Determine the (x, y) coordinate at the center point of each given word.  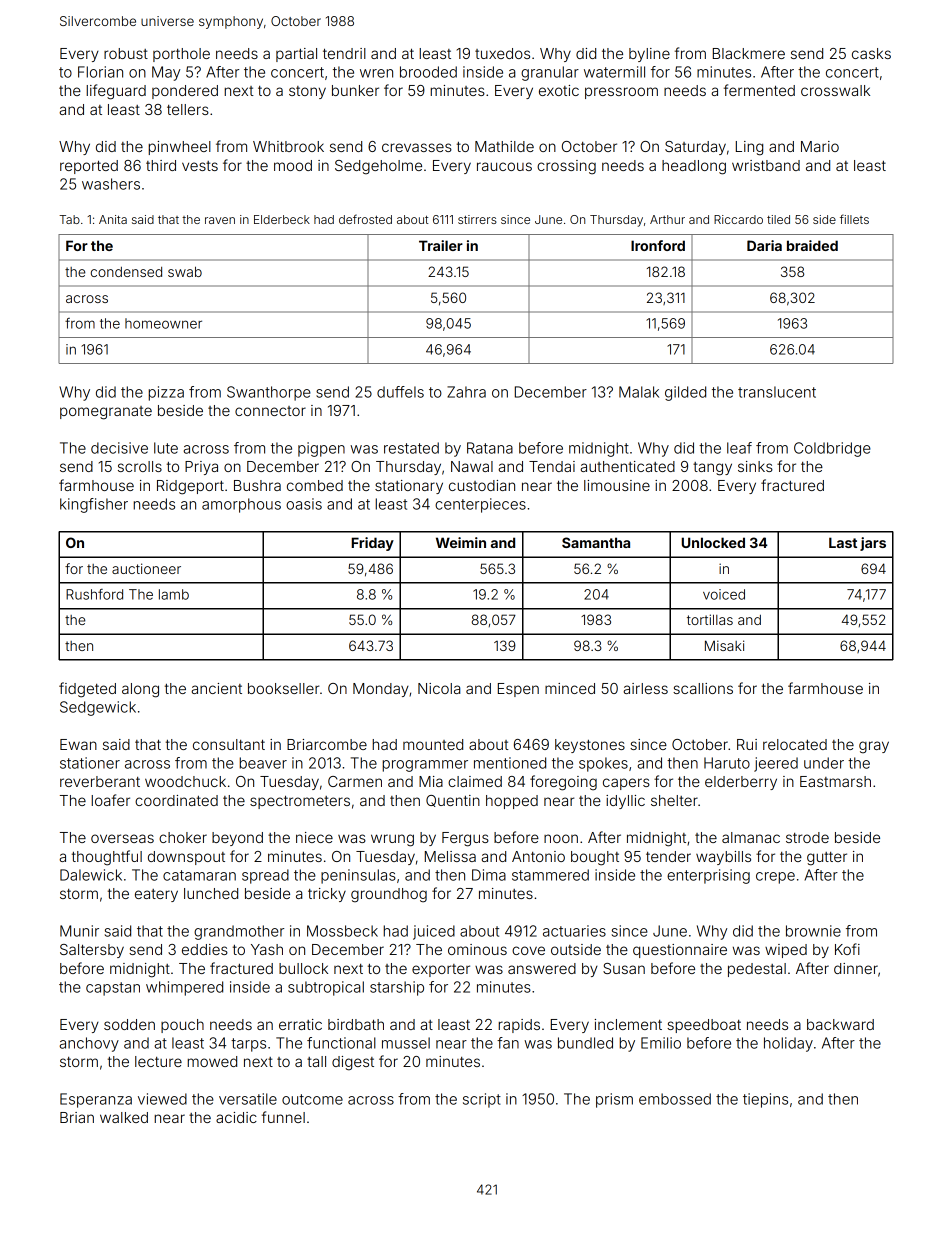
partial (296, 55)
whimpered (184, 988)
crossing (566, 167)
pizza (166, 393)
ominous (477, 949)
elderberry (741, 783)
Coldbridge (832, 449)
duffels (400, 392)
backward (840, 1024)
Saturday (695, 148)
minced (570, 688)
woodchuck (185, 781)
